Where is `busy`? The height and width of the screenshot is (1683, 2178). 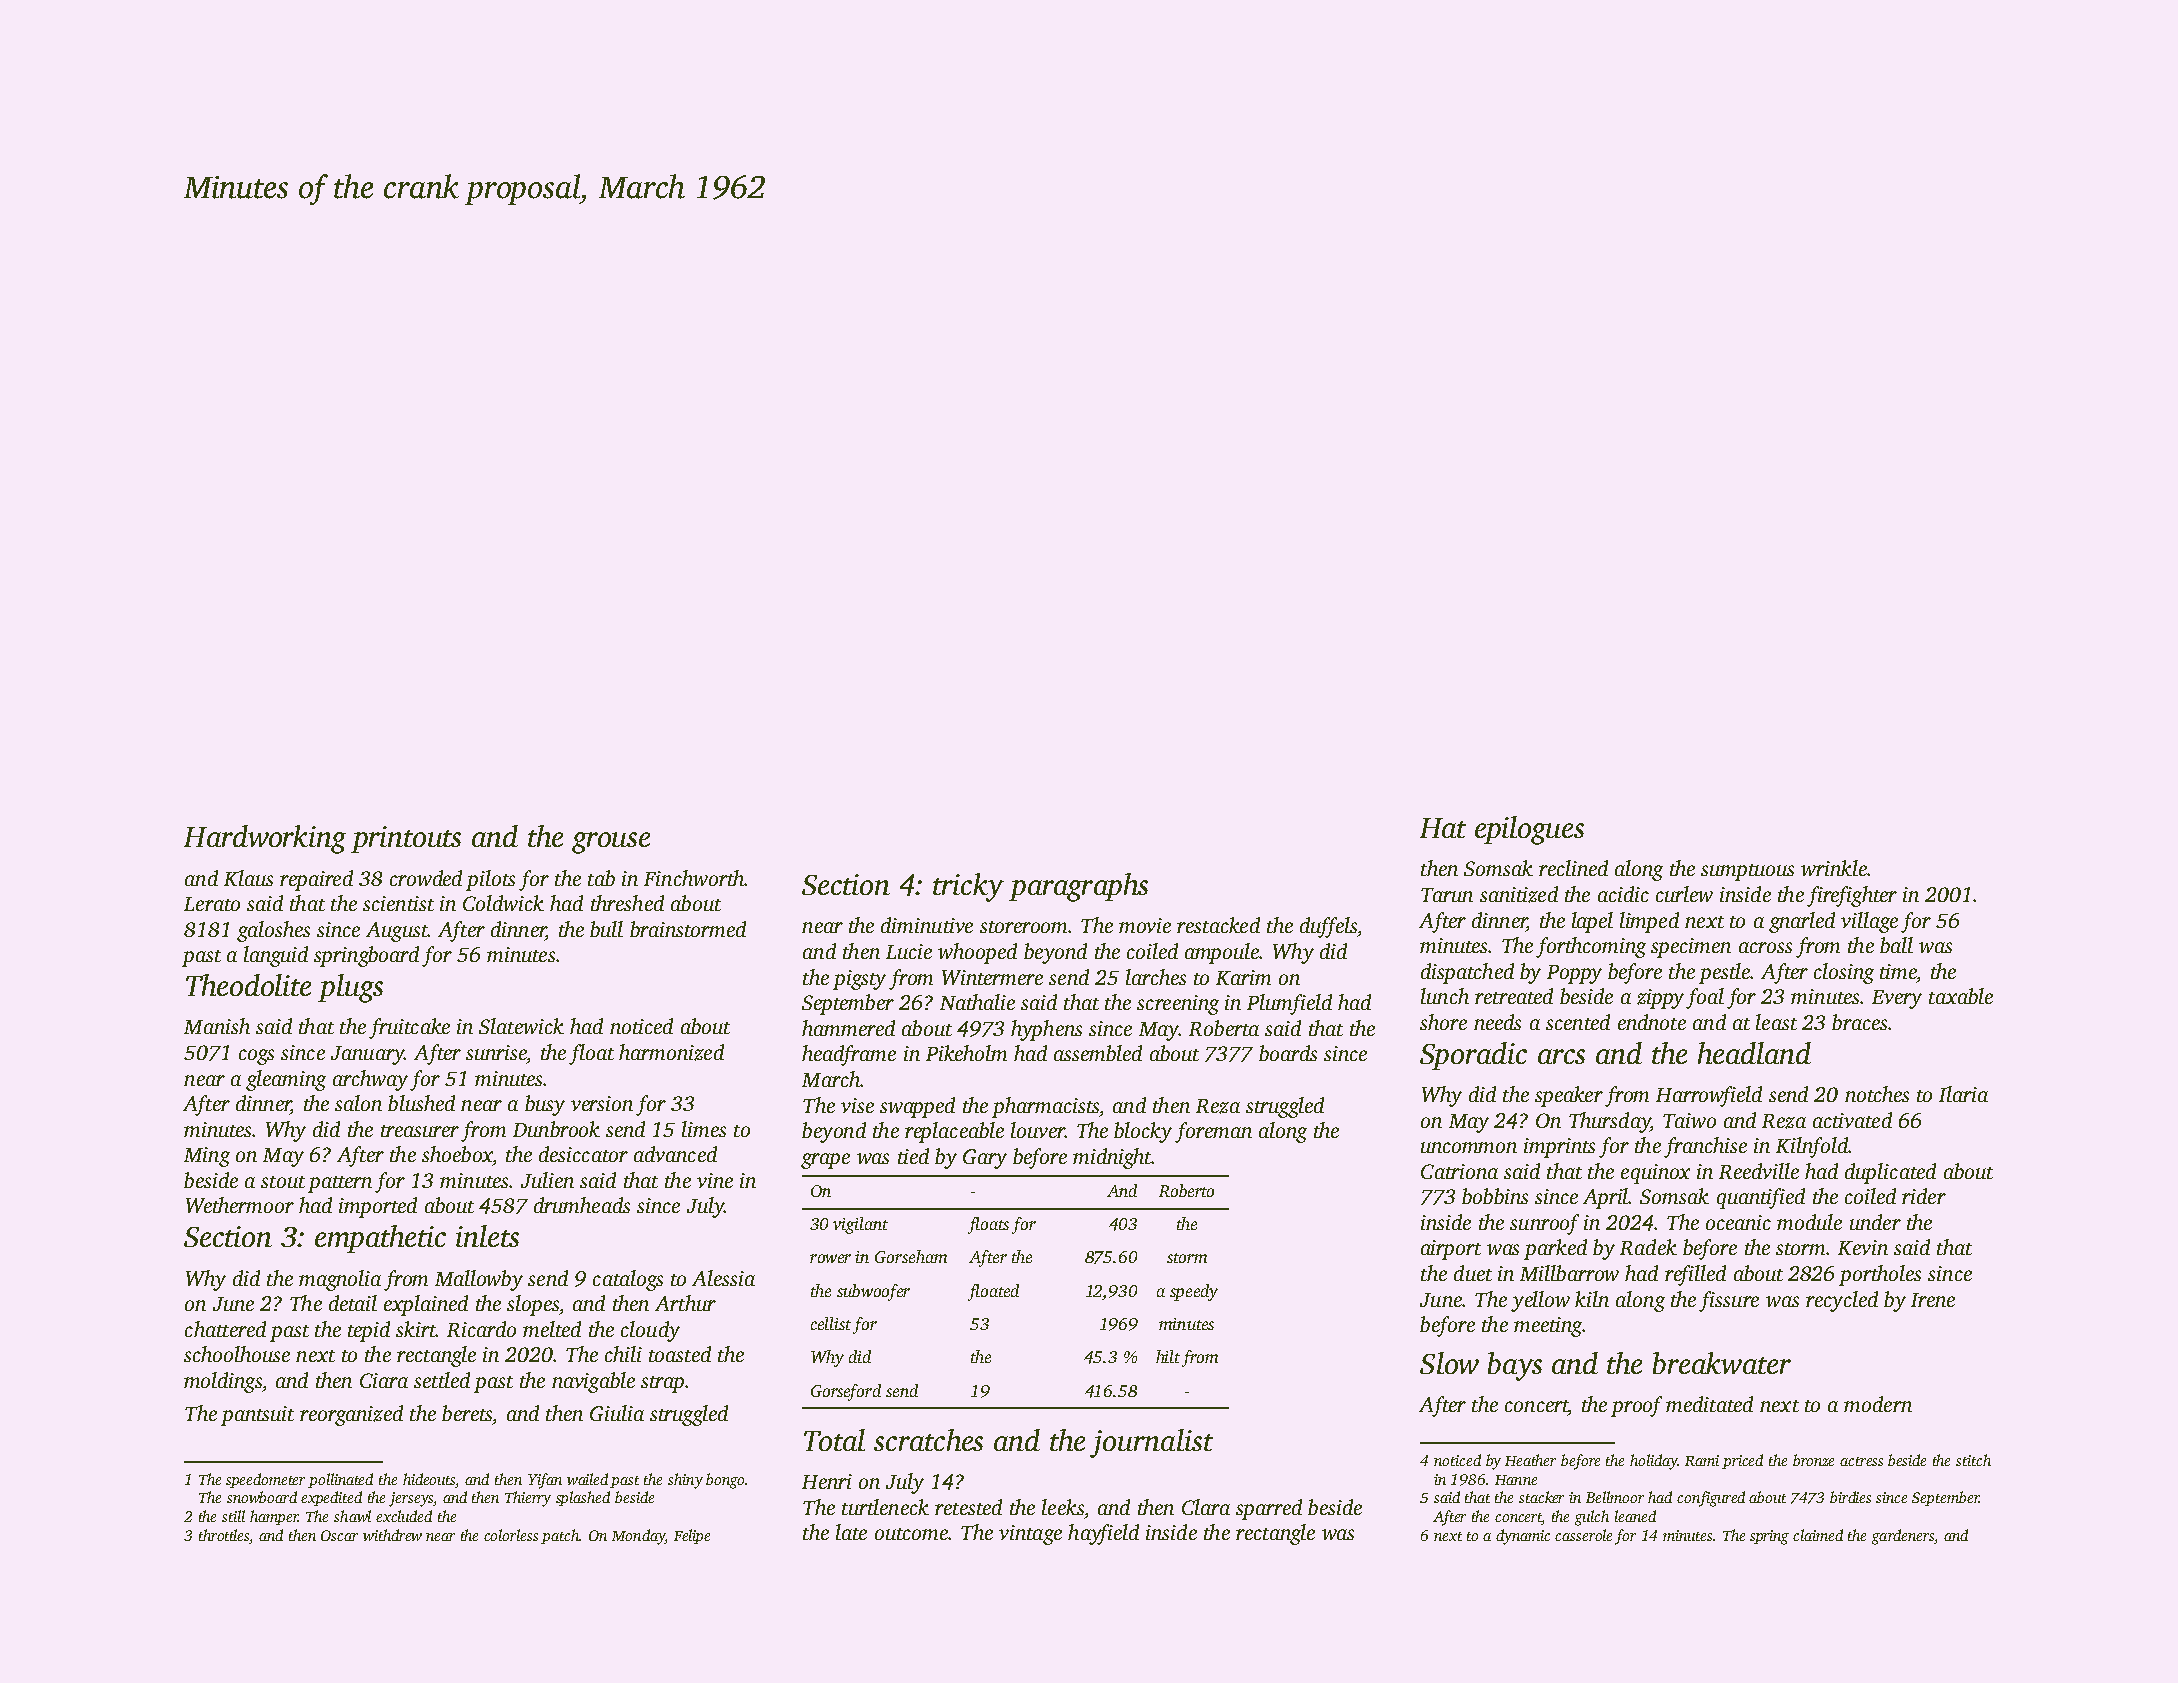 busy is located at coordinates (545, 1105).
